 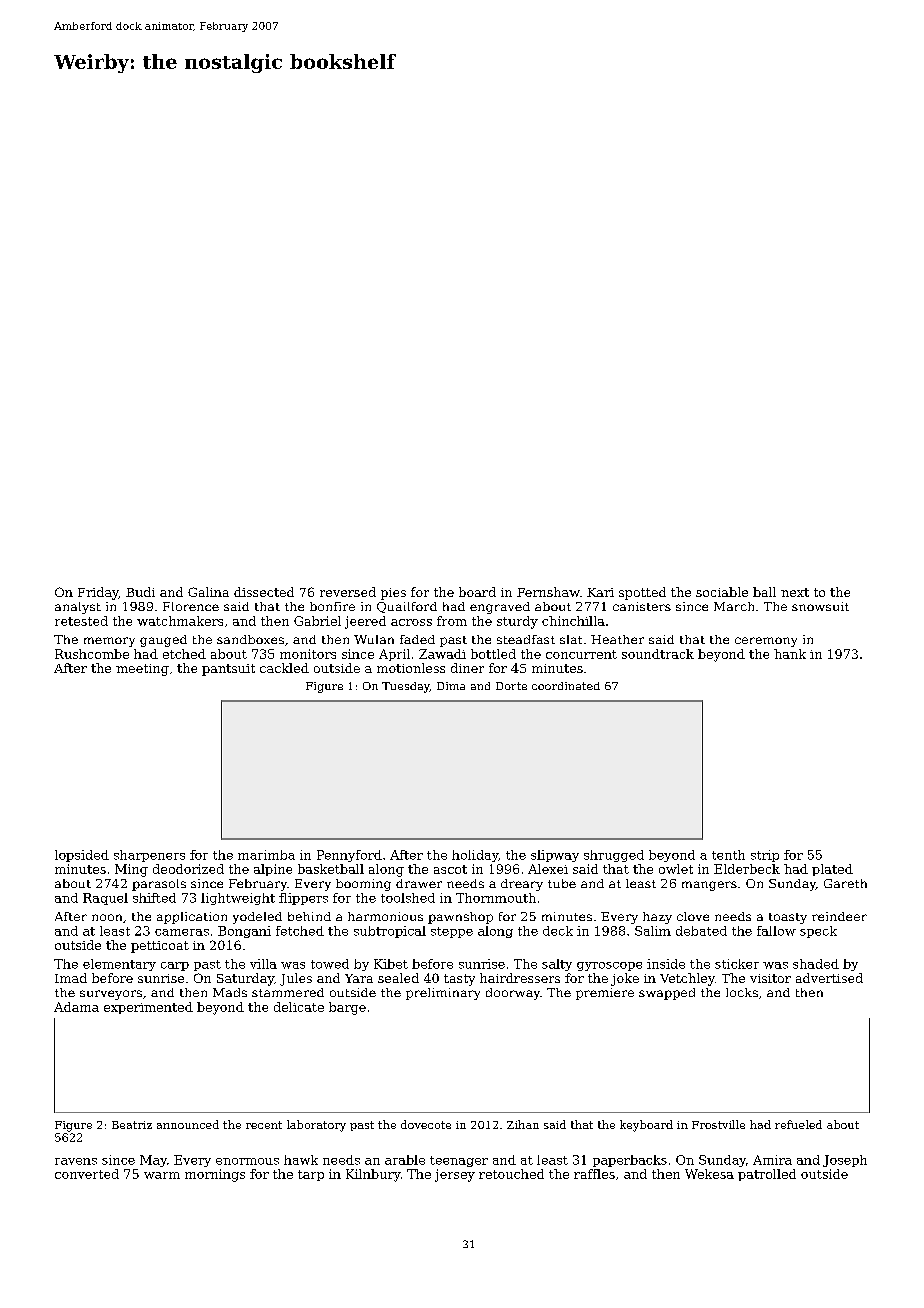 I want to click on dissected, so click(x=264, y=592).
